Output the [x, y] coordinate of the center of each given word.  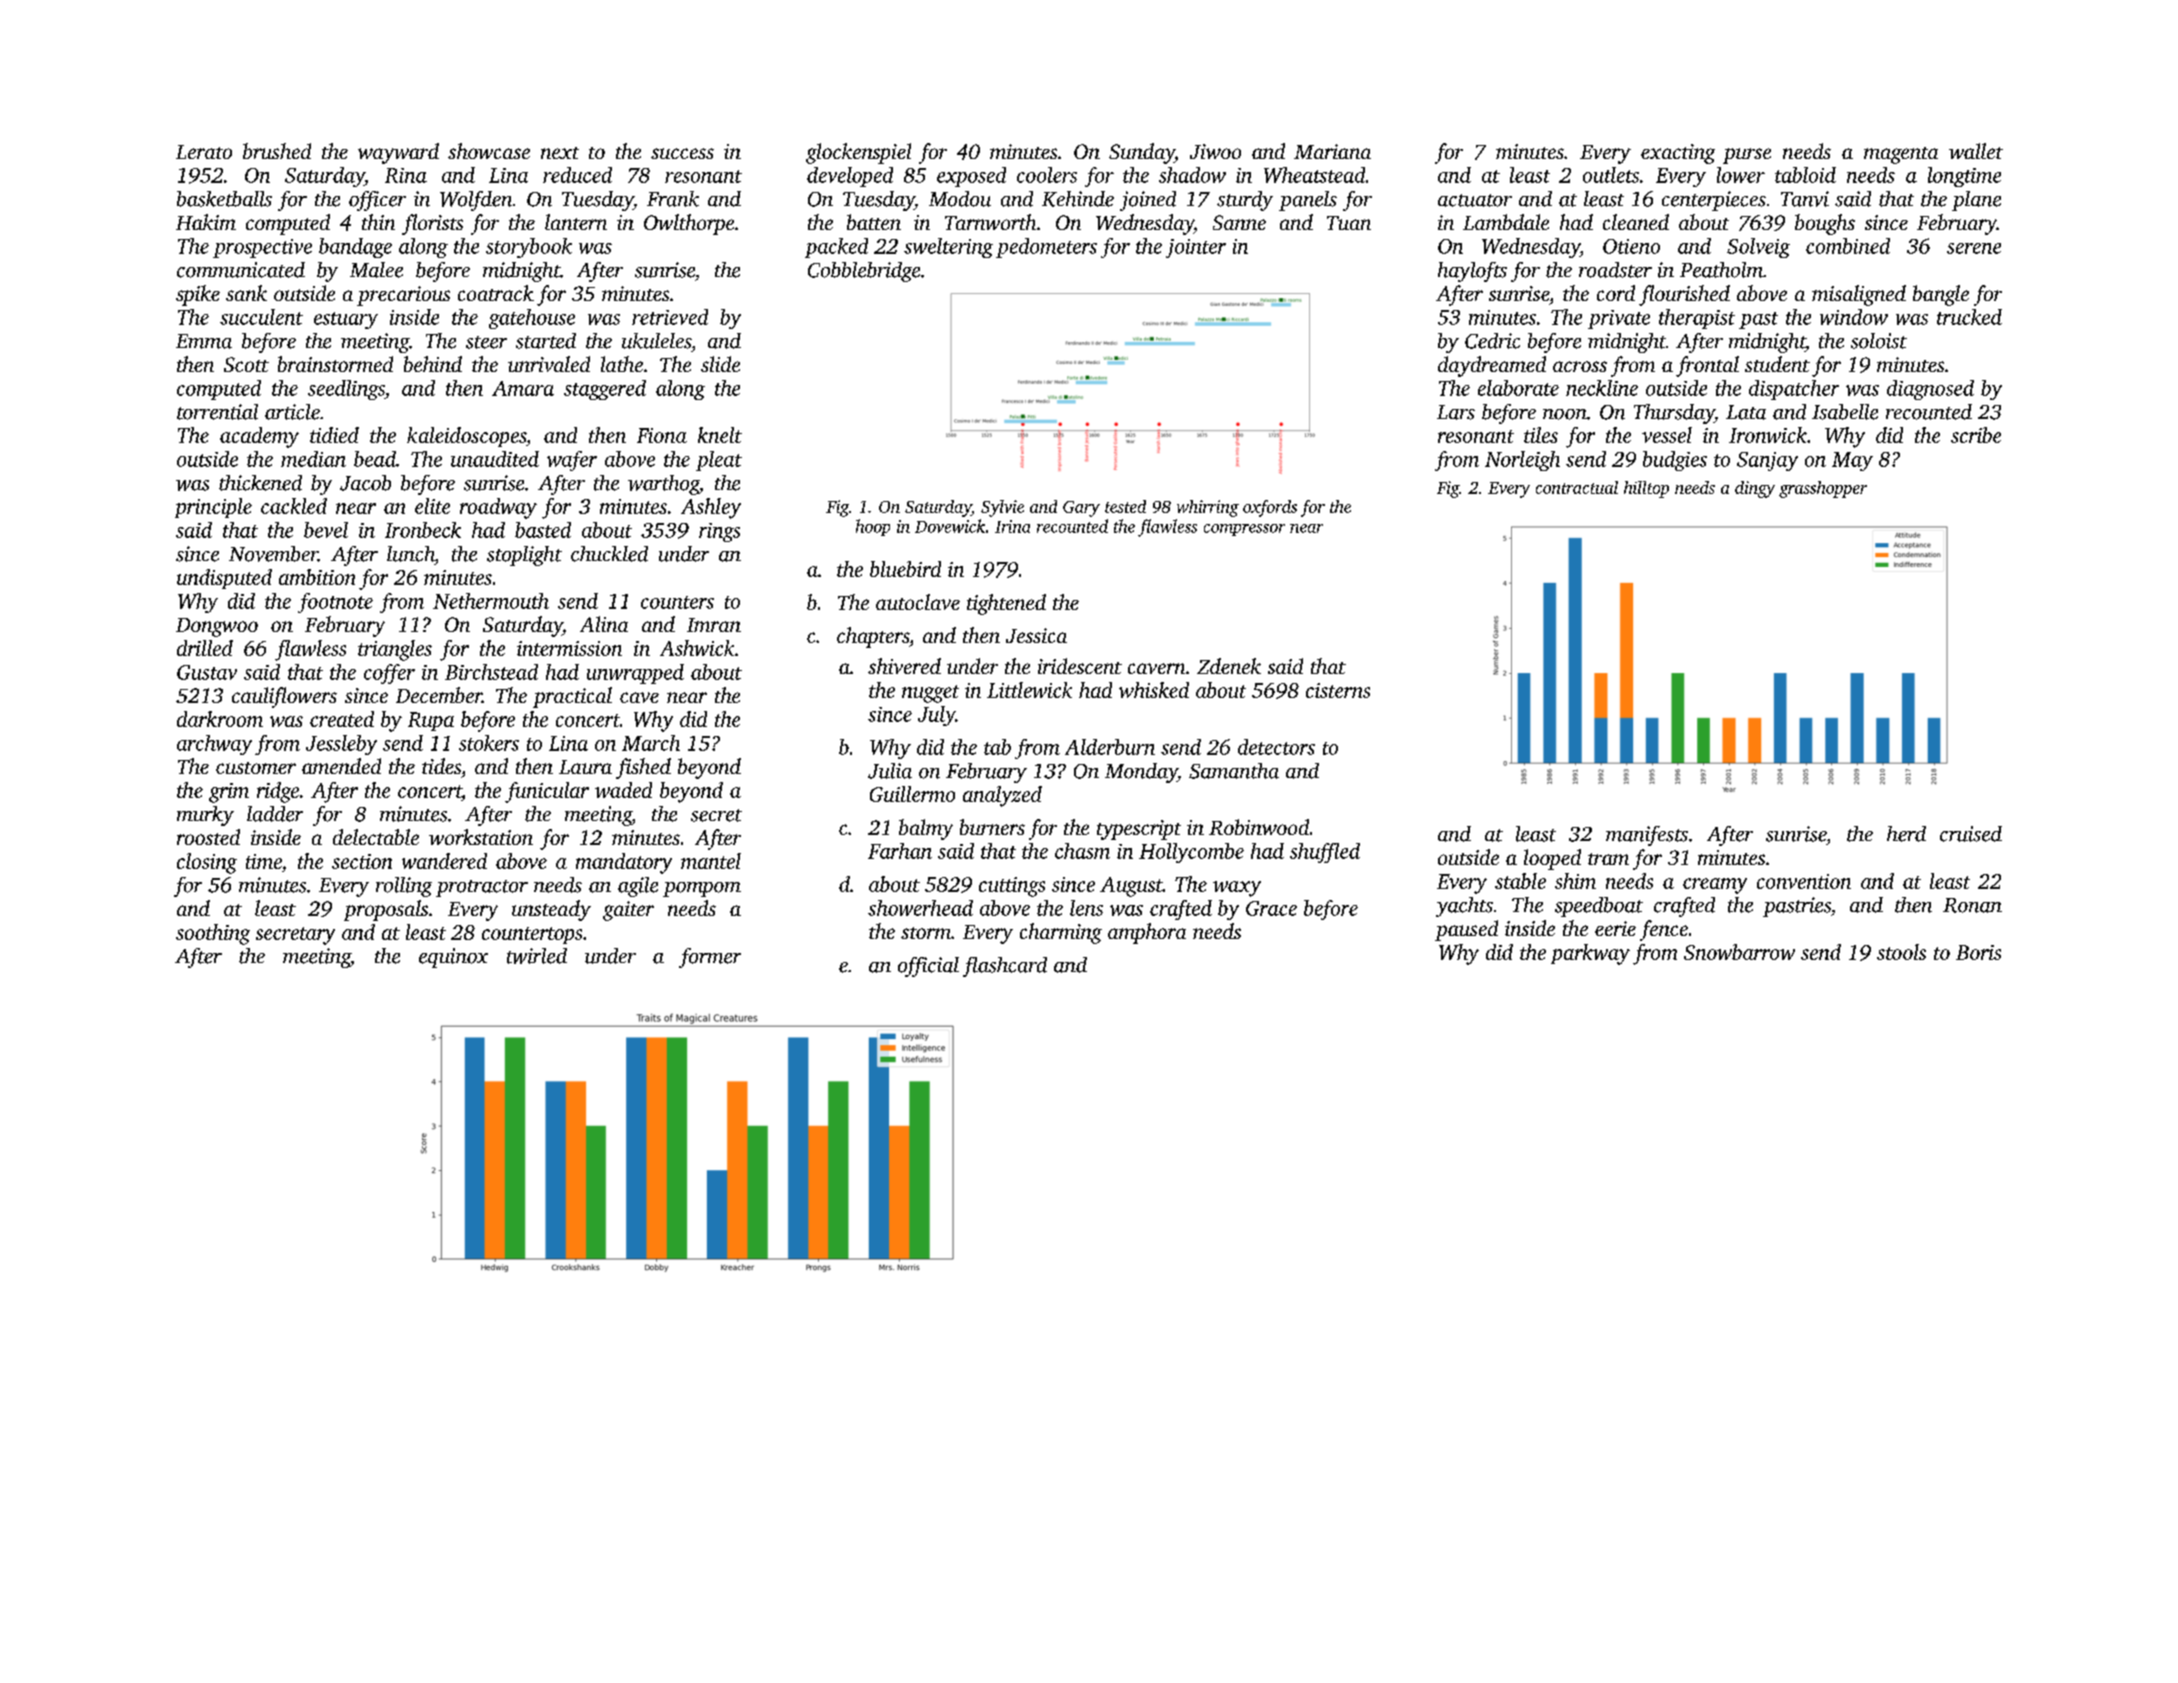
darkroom [220, 719]
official [928, 967]
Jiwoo [1215, 151]
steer [486, 342]
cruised [1971, 834]
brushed [277, 151]
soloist [1879, 341]
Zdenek [1229, 666]
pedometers [1046, 248]
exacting [1678, 154]
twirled [537, 956]
